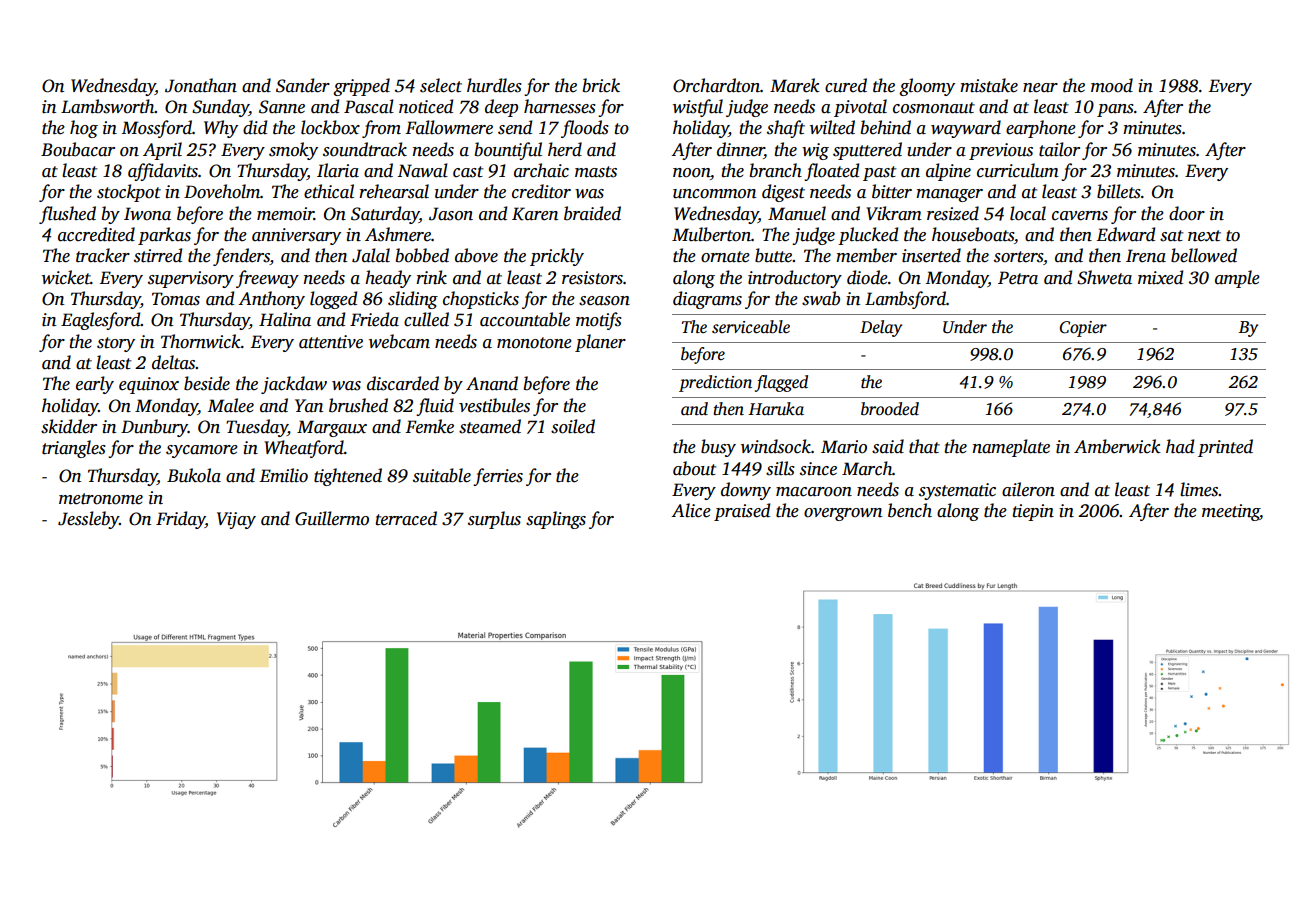  I want to click on sycamore, so click(202, 451).
